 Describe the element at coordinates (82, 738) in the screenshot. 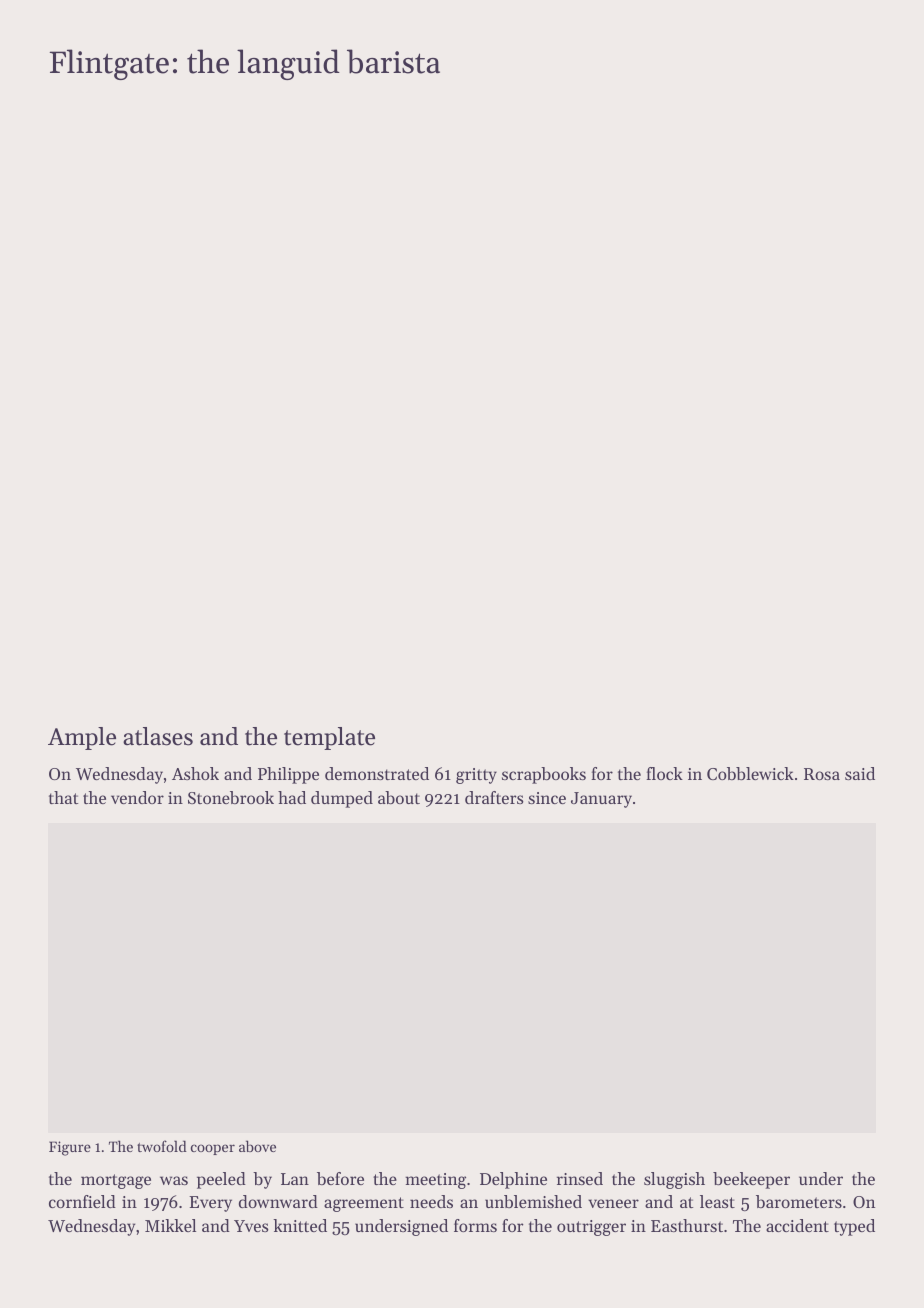

I see `Ample` at that location.
